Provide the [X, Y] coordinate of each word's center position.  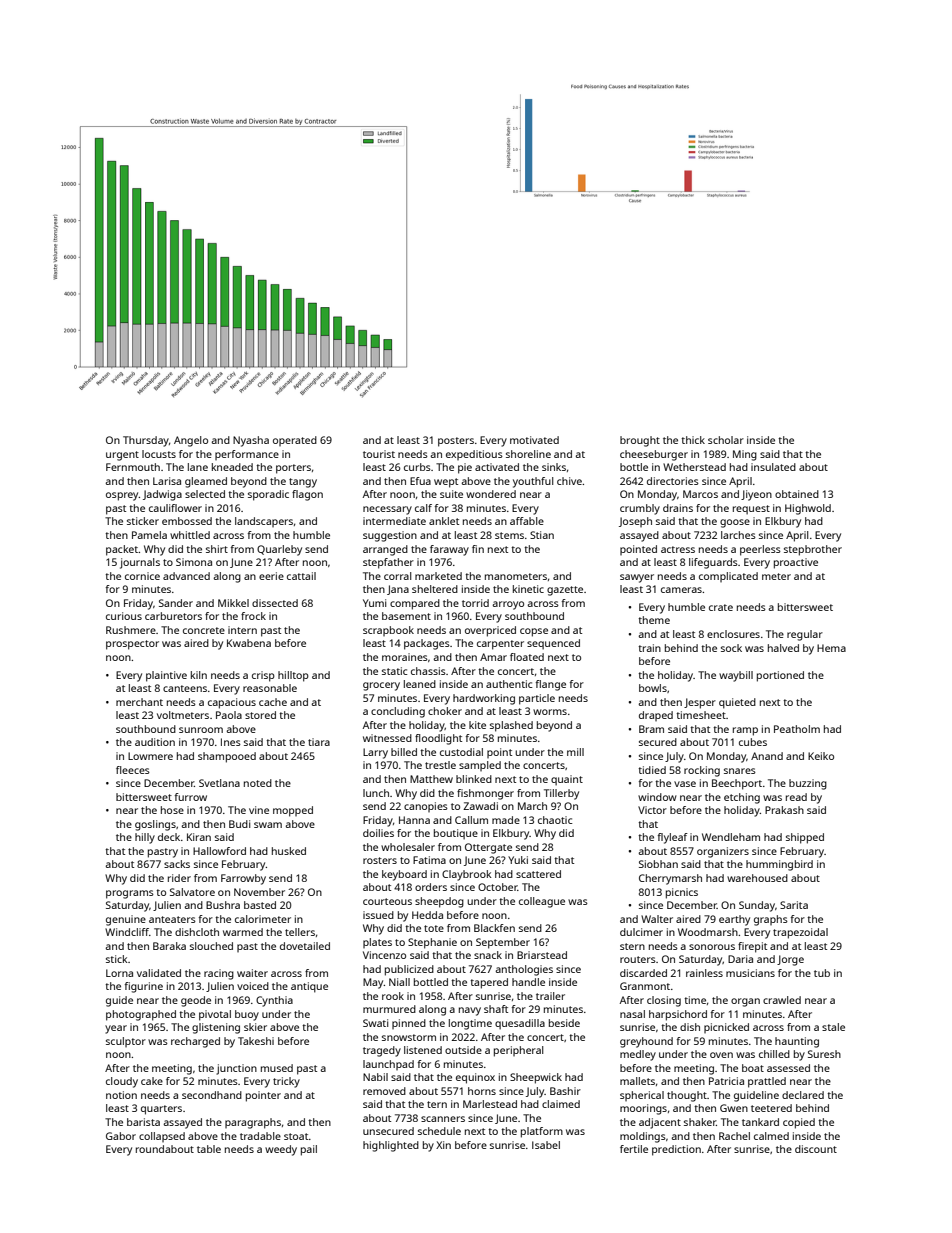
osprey [122, 496]
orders [431, 887]
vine [259, 810]
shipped [805, 838]
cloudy [122, 1082]
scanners [443, 1119]
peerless [760, 550]
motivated [534, 440]
